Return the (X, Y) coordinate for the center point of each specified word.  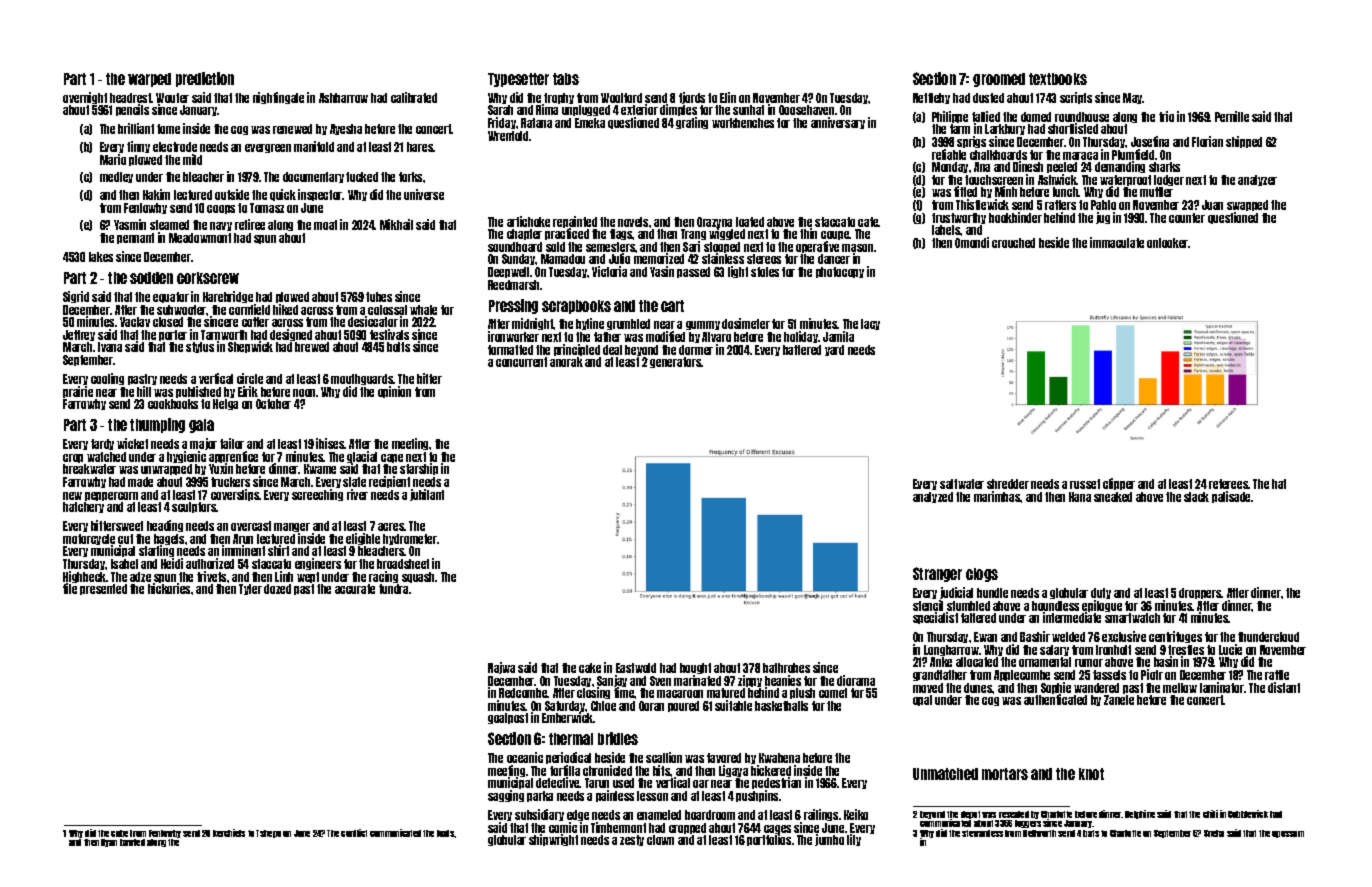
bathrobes (786, 668)
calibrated (414, 97)
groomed (999, 80)
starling (156, 552)
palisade (1232, 497)
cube (119, 833)
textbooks (1058, 79)
